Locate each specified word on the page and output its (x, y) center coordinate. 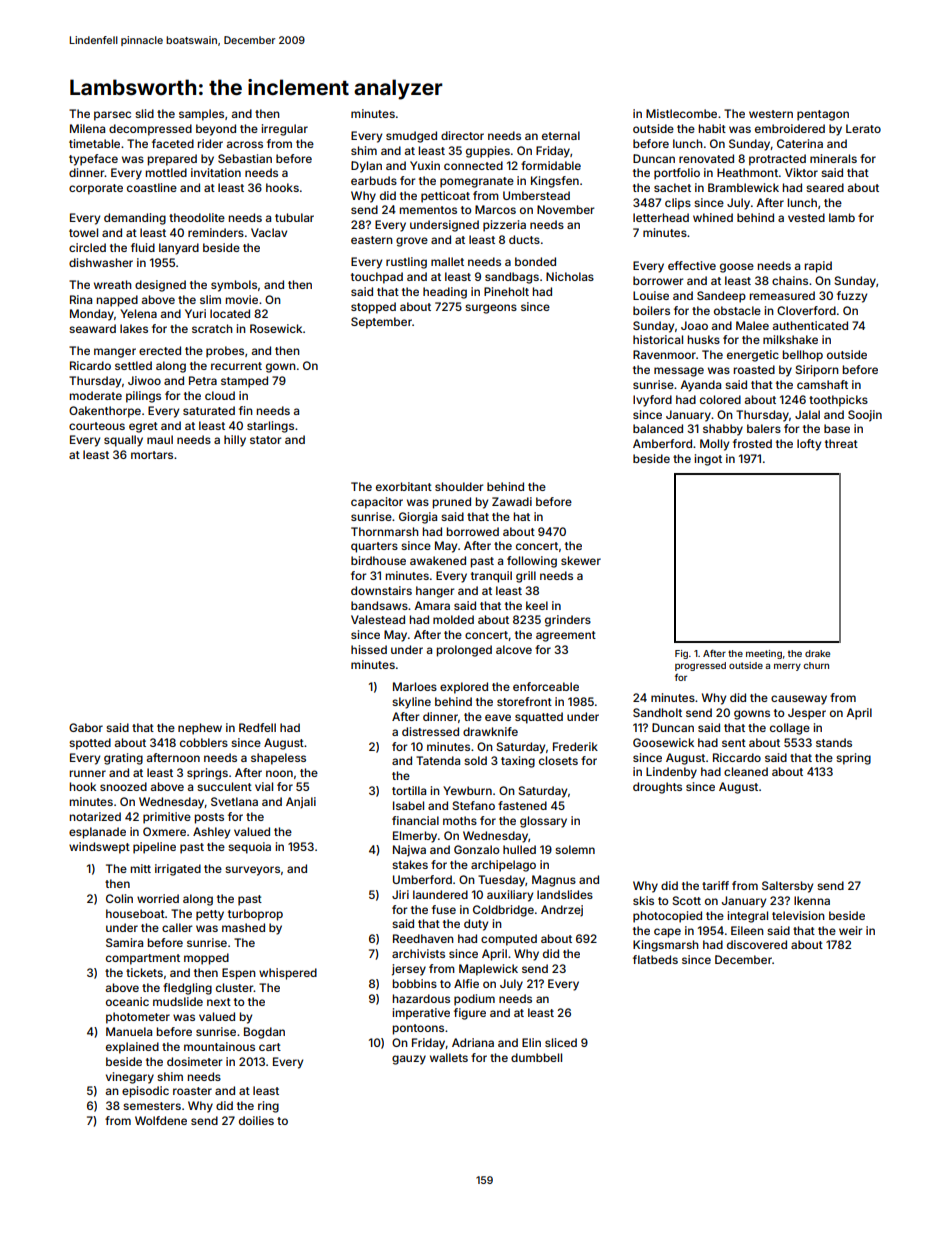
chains (790, 280)
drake (817, 653)
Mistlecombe (681, 113)
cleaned (746, 771)
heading (445, 293)
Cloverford (806, 310)
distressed (430, 731)
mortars (152, 455)
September (381, 323)
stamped (244, 382)
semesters (152, 1106)
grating (123, 759)
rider (210, 143)
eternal (561, 135)
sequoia (249, 848)
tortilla (409, 790)
